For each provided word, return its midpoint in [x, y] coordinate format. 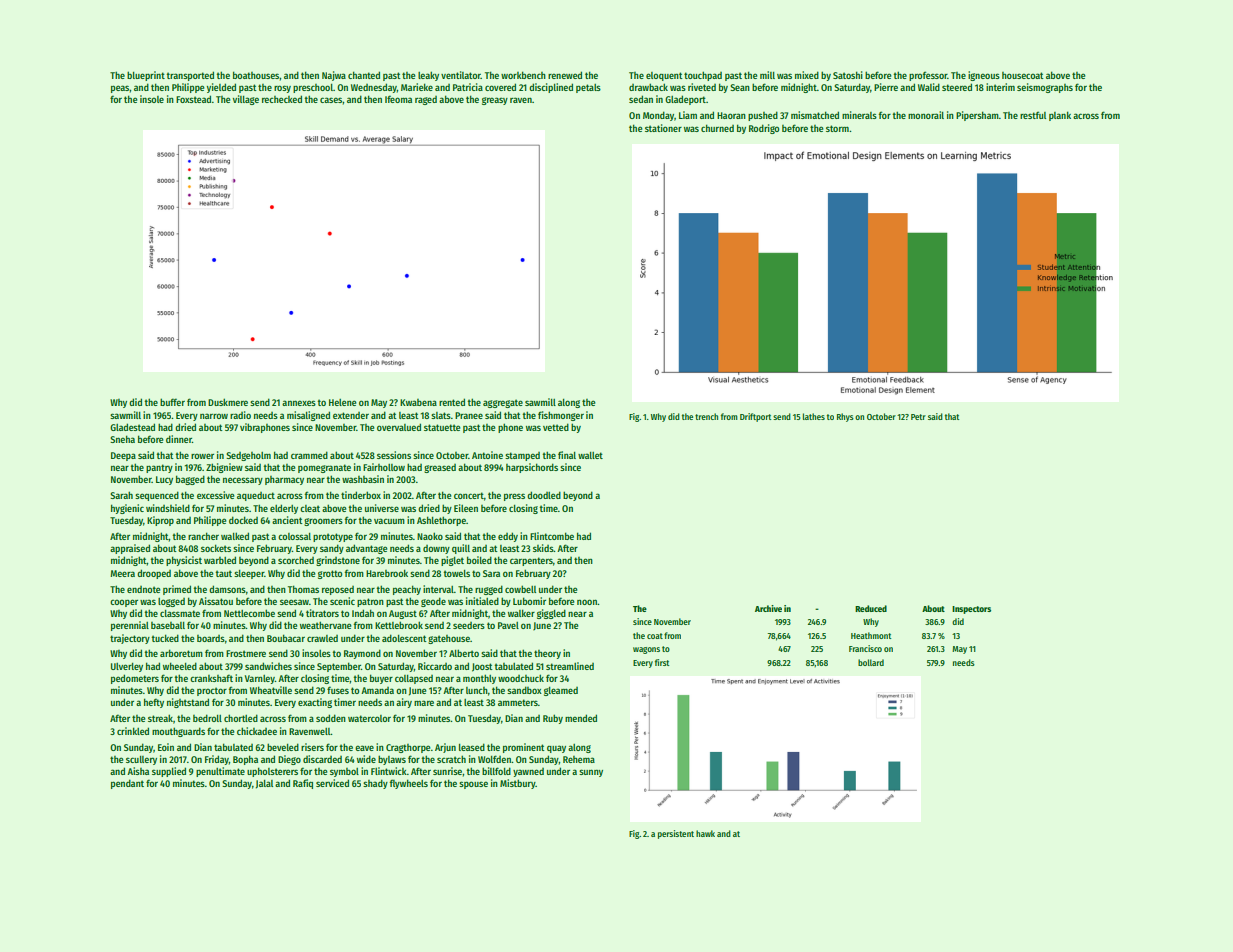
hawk [705, 833]
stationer [663, 128]
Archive [768, 608]
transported [190, 76]
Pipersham [977, 116]
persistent [676, 834]
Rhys [845, 417]
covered [500, 87]
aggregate [503, 403]
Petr [918, 417]
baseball [168, 625]
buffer [172, 402]
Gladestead [132, 427]
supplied [169, 772]
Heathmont [871, 635]
